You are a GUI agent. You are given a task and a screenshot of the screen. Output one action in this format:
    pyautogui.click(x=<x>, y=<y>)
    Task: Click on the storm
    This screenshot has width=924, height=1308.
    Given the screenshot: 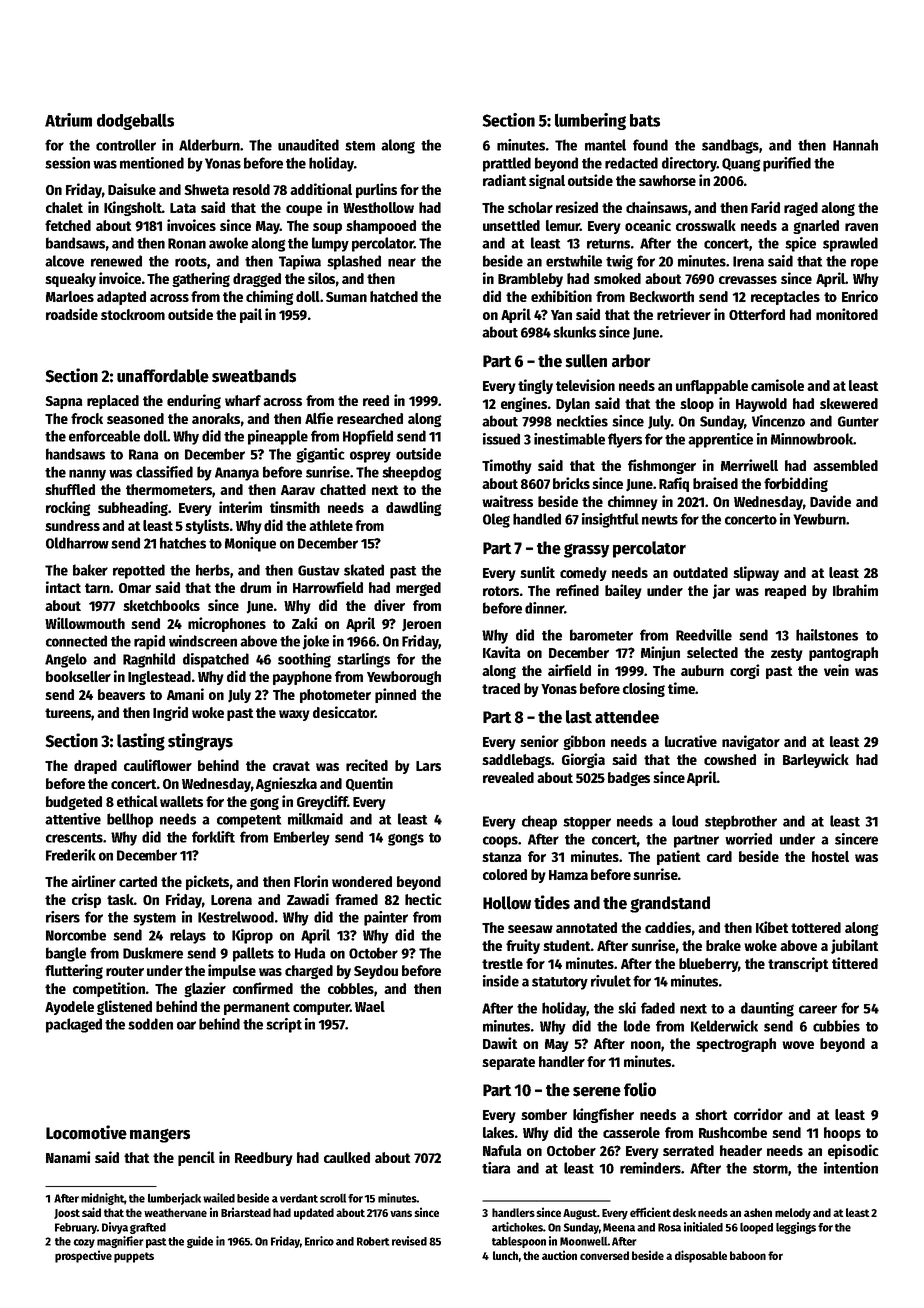 What is the action you would take?
    pyautogui.click(x=770, y=1169)
